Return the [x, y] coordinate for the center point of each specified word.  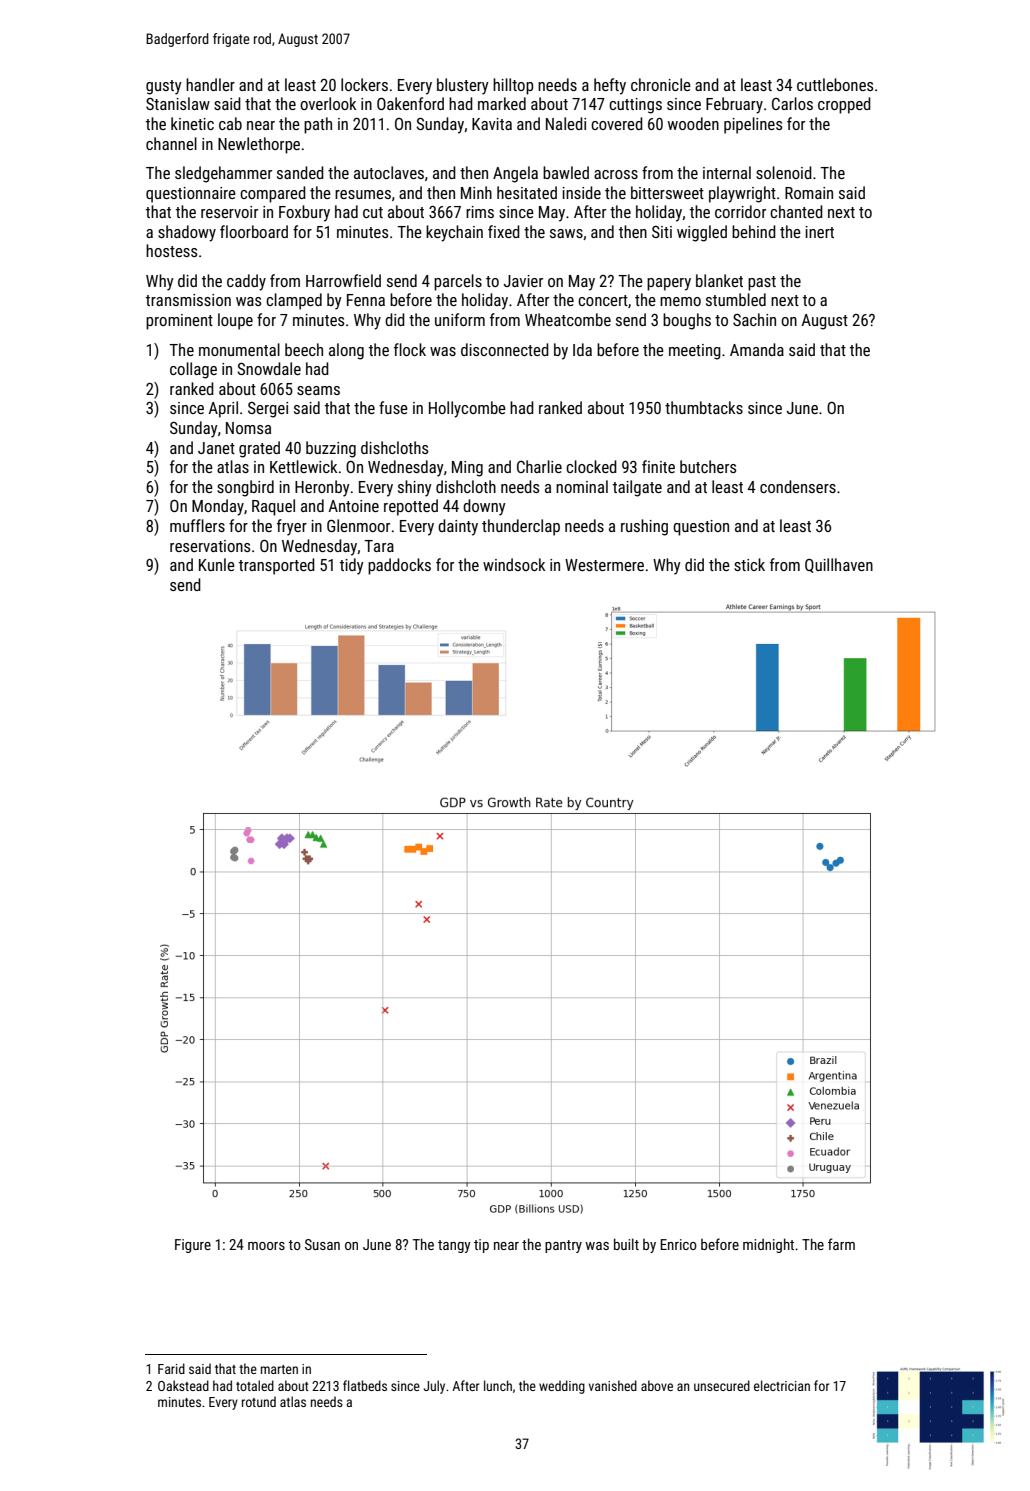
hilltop [513, 86]
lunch [498, 1385]
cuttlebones [835, 84]
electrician [782, 1385]
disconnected [505, 349]
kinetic [192, 123]
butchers [708, 466]
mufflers [197, 525]
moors [266, 1246]
